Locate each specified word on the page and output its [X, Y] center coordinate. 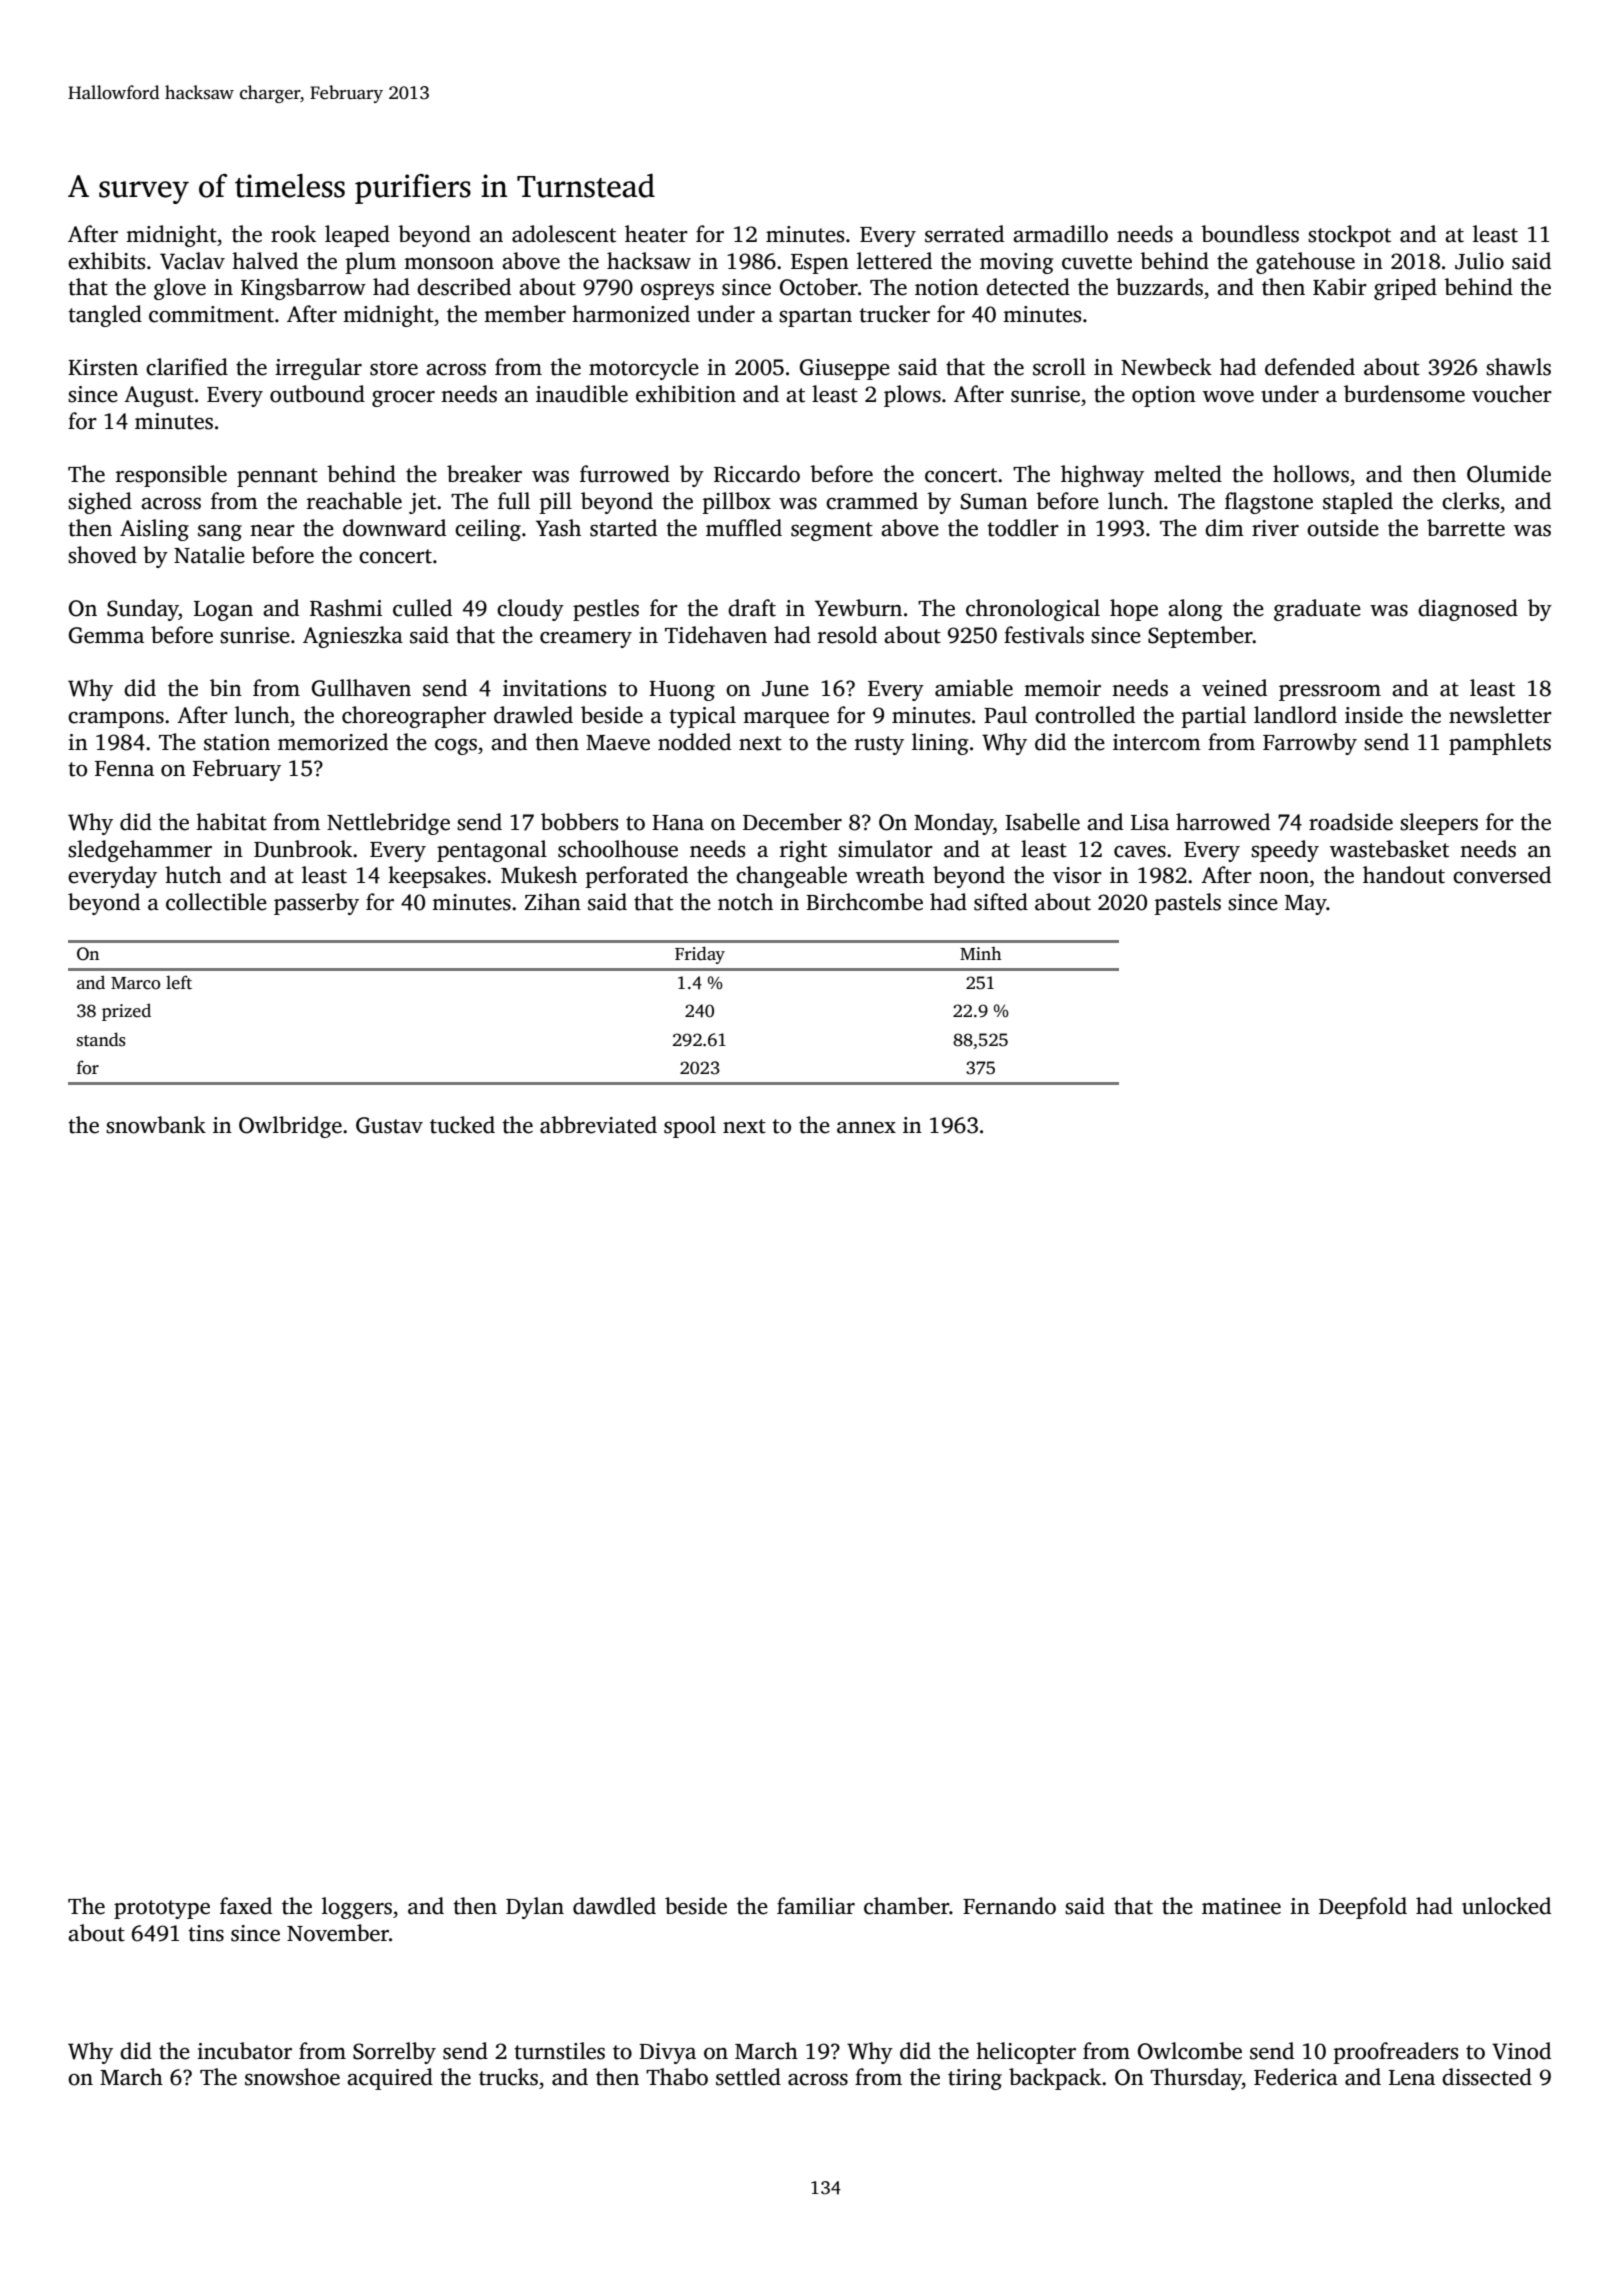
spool [690, 1127]
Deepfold [1363, 1908]
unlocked [1506, 1906]
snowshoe [292, 2077]
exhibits [106, 261]
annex [866, 1128]
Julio [1479, 261]
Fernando [1009, 1906]
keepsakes [437, 877]
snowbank [156, 1125]
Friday [700, 955]
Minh [980, 953]
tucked [462, 1125]
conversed [1502, 875]
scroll [1059, 367]
